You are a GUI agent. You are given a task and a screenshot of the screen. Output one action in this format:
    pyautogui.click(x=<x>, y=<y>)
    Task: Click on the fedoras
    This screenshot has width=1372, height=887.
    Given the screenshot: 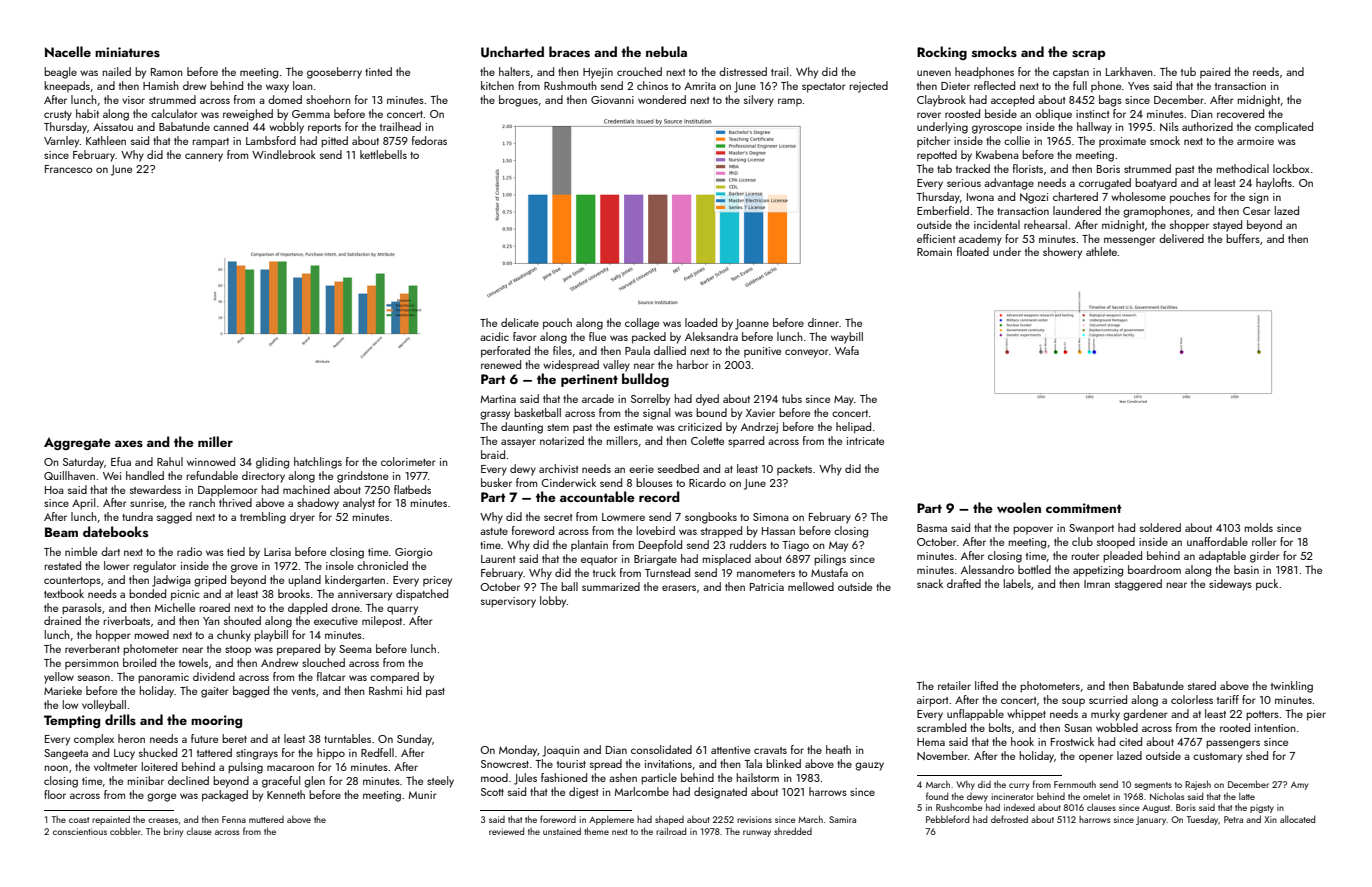 What is the action you would take?
    pyautogui.click(x=429, y=140)
